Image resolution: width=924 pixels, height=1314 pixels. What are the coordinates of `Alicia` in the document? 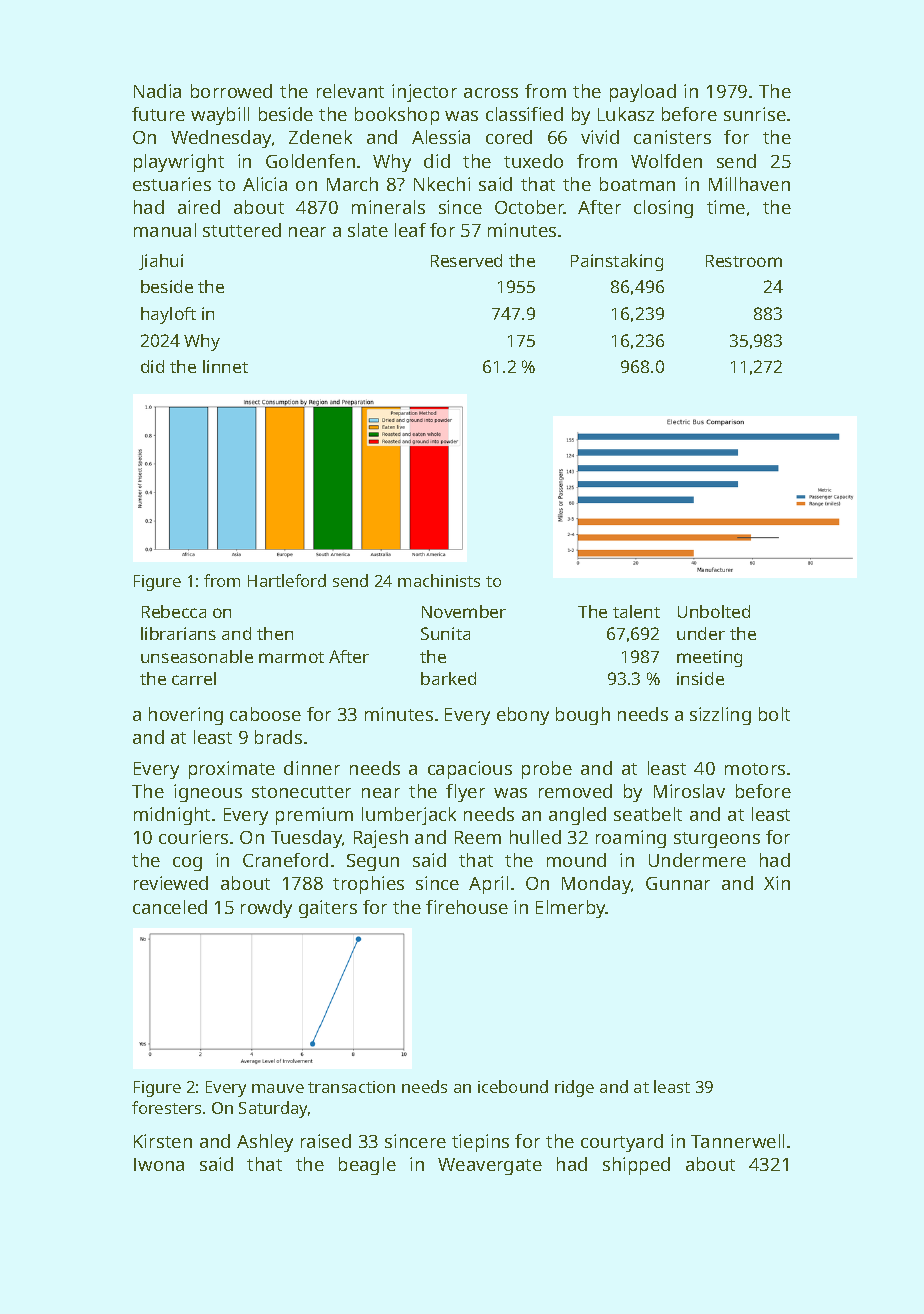 It's located at (265, 184).
